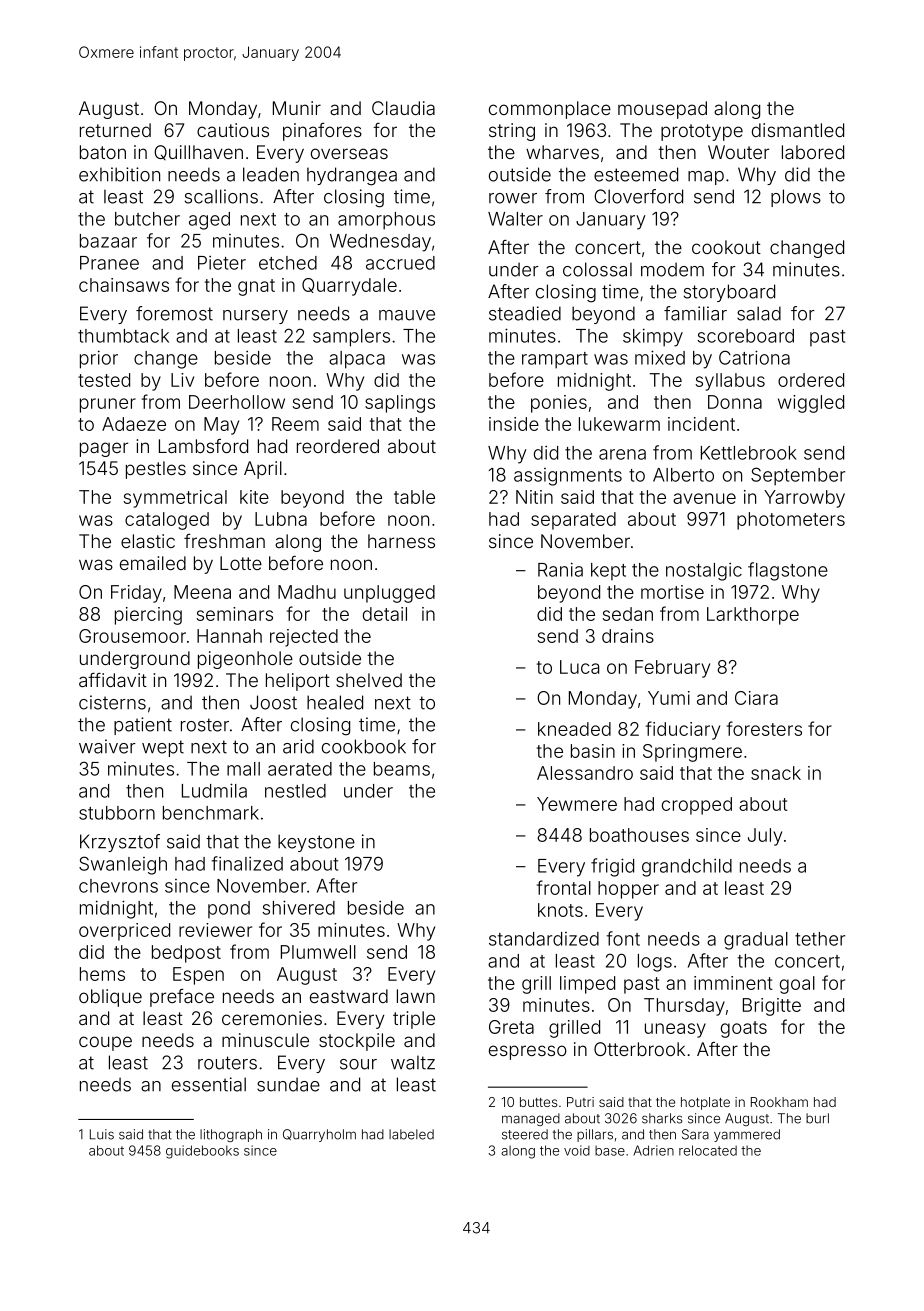 This screenshot has width=924, height=1311. Describe the element at coordinates (153, 563) in the screenshot. I see `emailed` at that location.
